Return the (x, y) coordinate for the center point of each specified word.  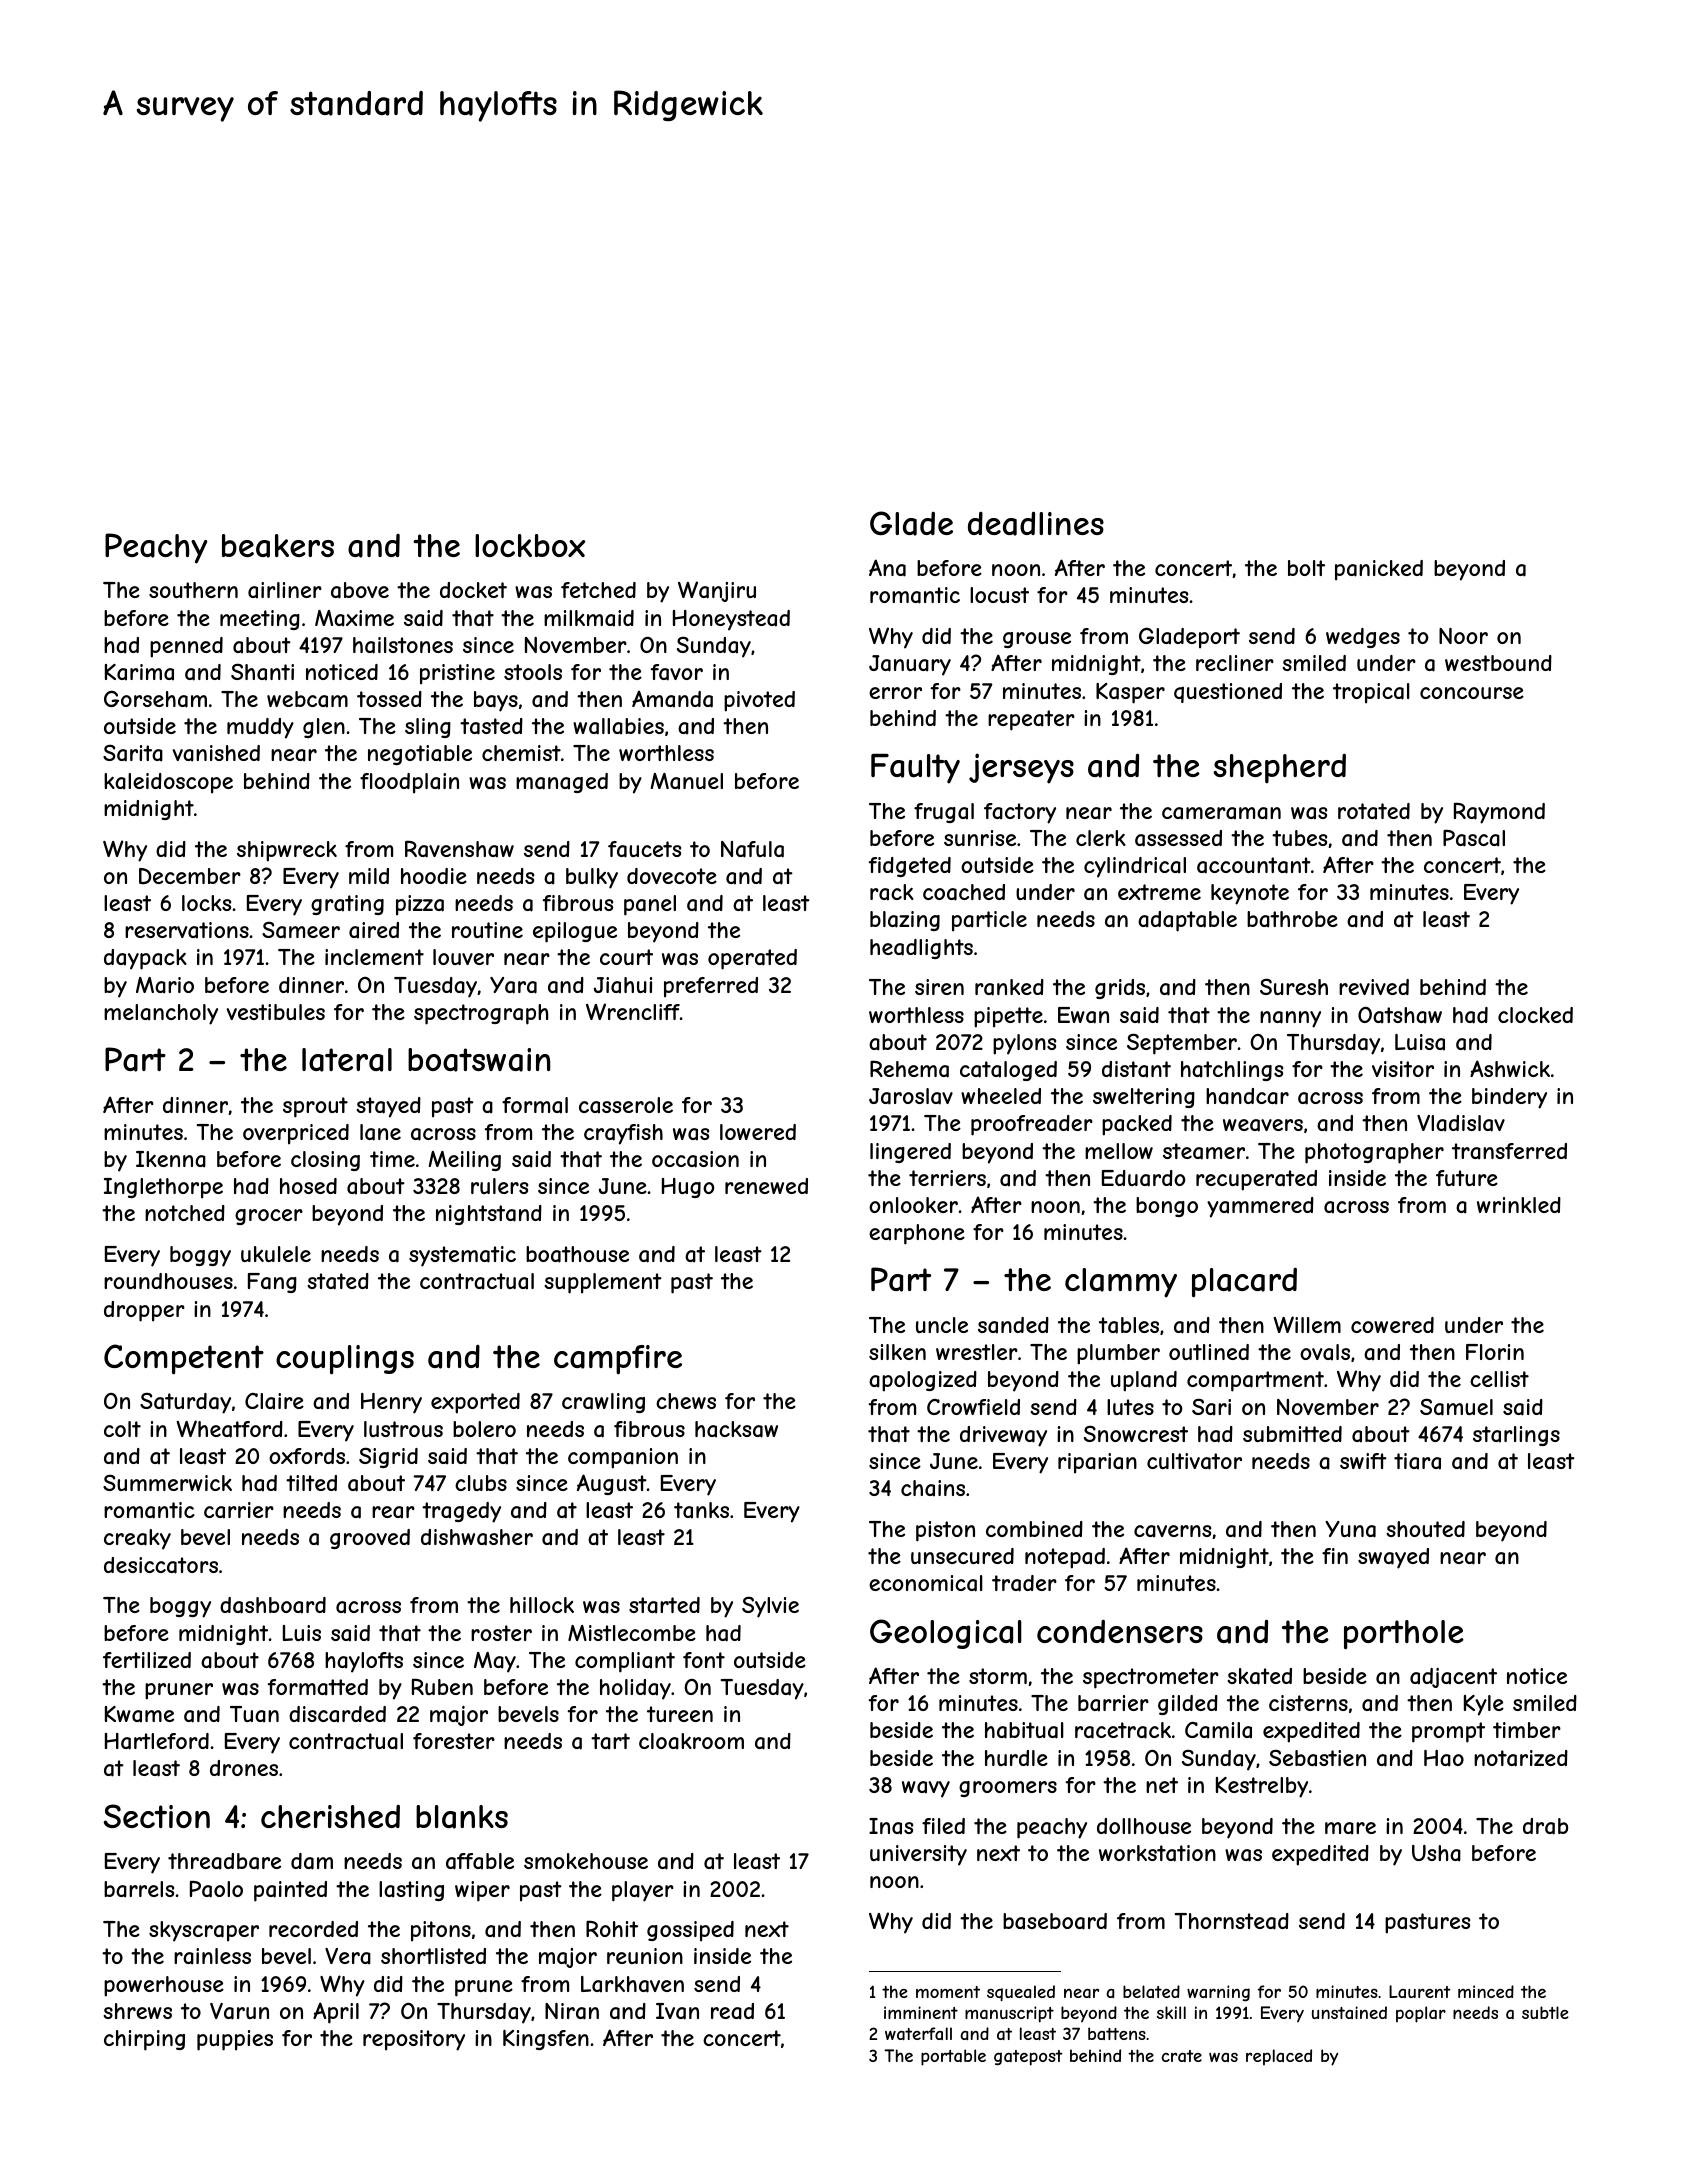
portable (953, 2057)
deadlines (1036, 523)
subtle (1545, 2012)
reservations (187, 930)
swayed (1393, 1558)
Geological (946, 1634)
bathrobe (1292, 919)
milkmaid (589, 618)
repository (414, 2040)
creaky (137, 1539)
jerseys (1021, 768)
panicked (1379, 570)
